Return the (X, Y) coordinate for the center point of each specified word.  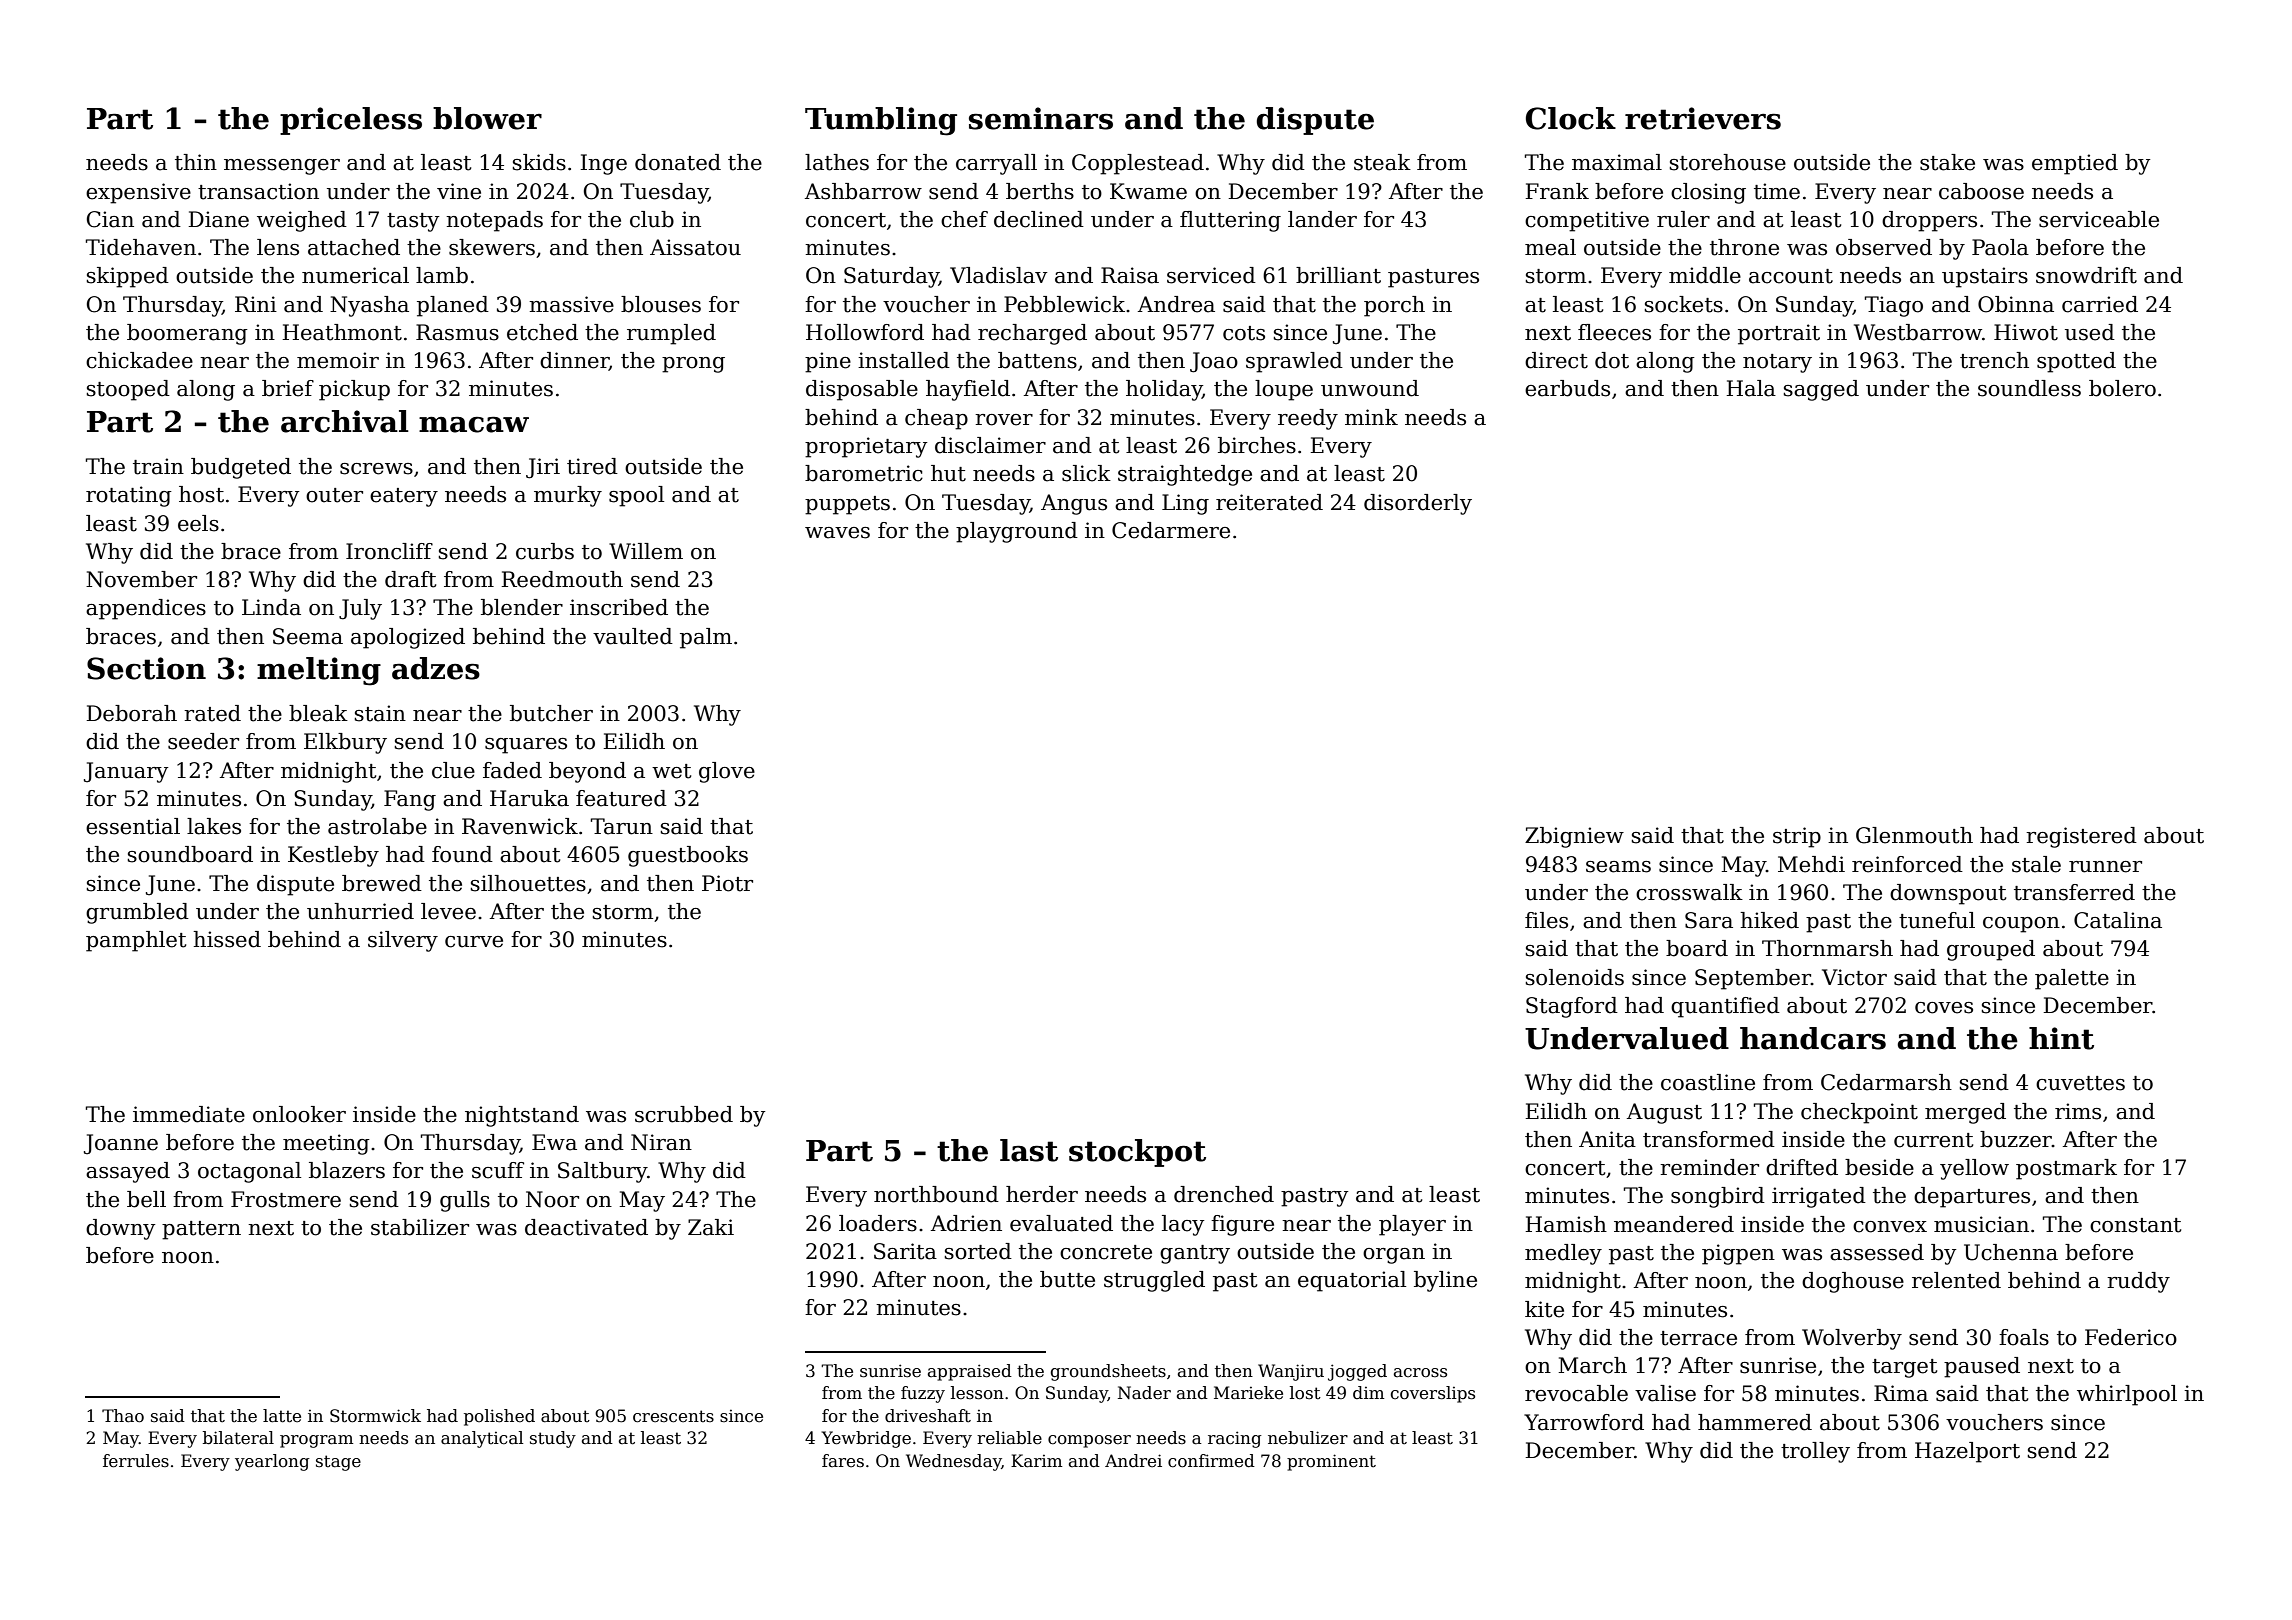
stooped (128, 390)
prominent (1331, 1462)
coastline (1708, 1082)
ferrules (136, 1461)
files (1546, 920)
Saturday (891, 277)
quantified (1725, 1007)
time (1777, 191)
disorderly (1418, 504)
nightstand (522, 1116)
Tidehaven (141, 247)
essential (133, 826)
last (1029, 1150)
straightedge (1185, 475)
